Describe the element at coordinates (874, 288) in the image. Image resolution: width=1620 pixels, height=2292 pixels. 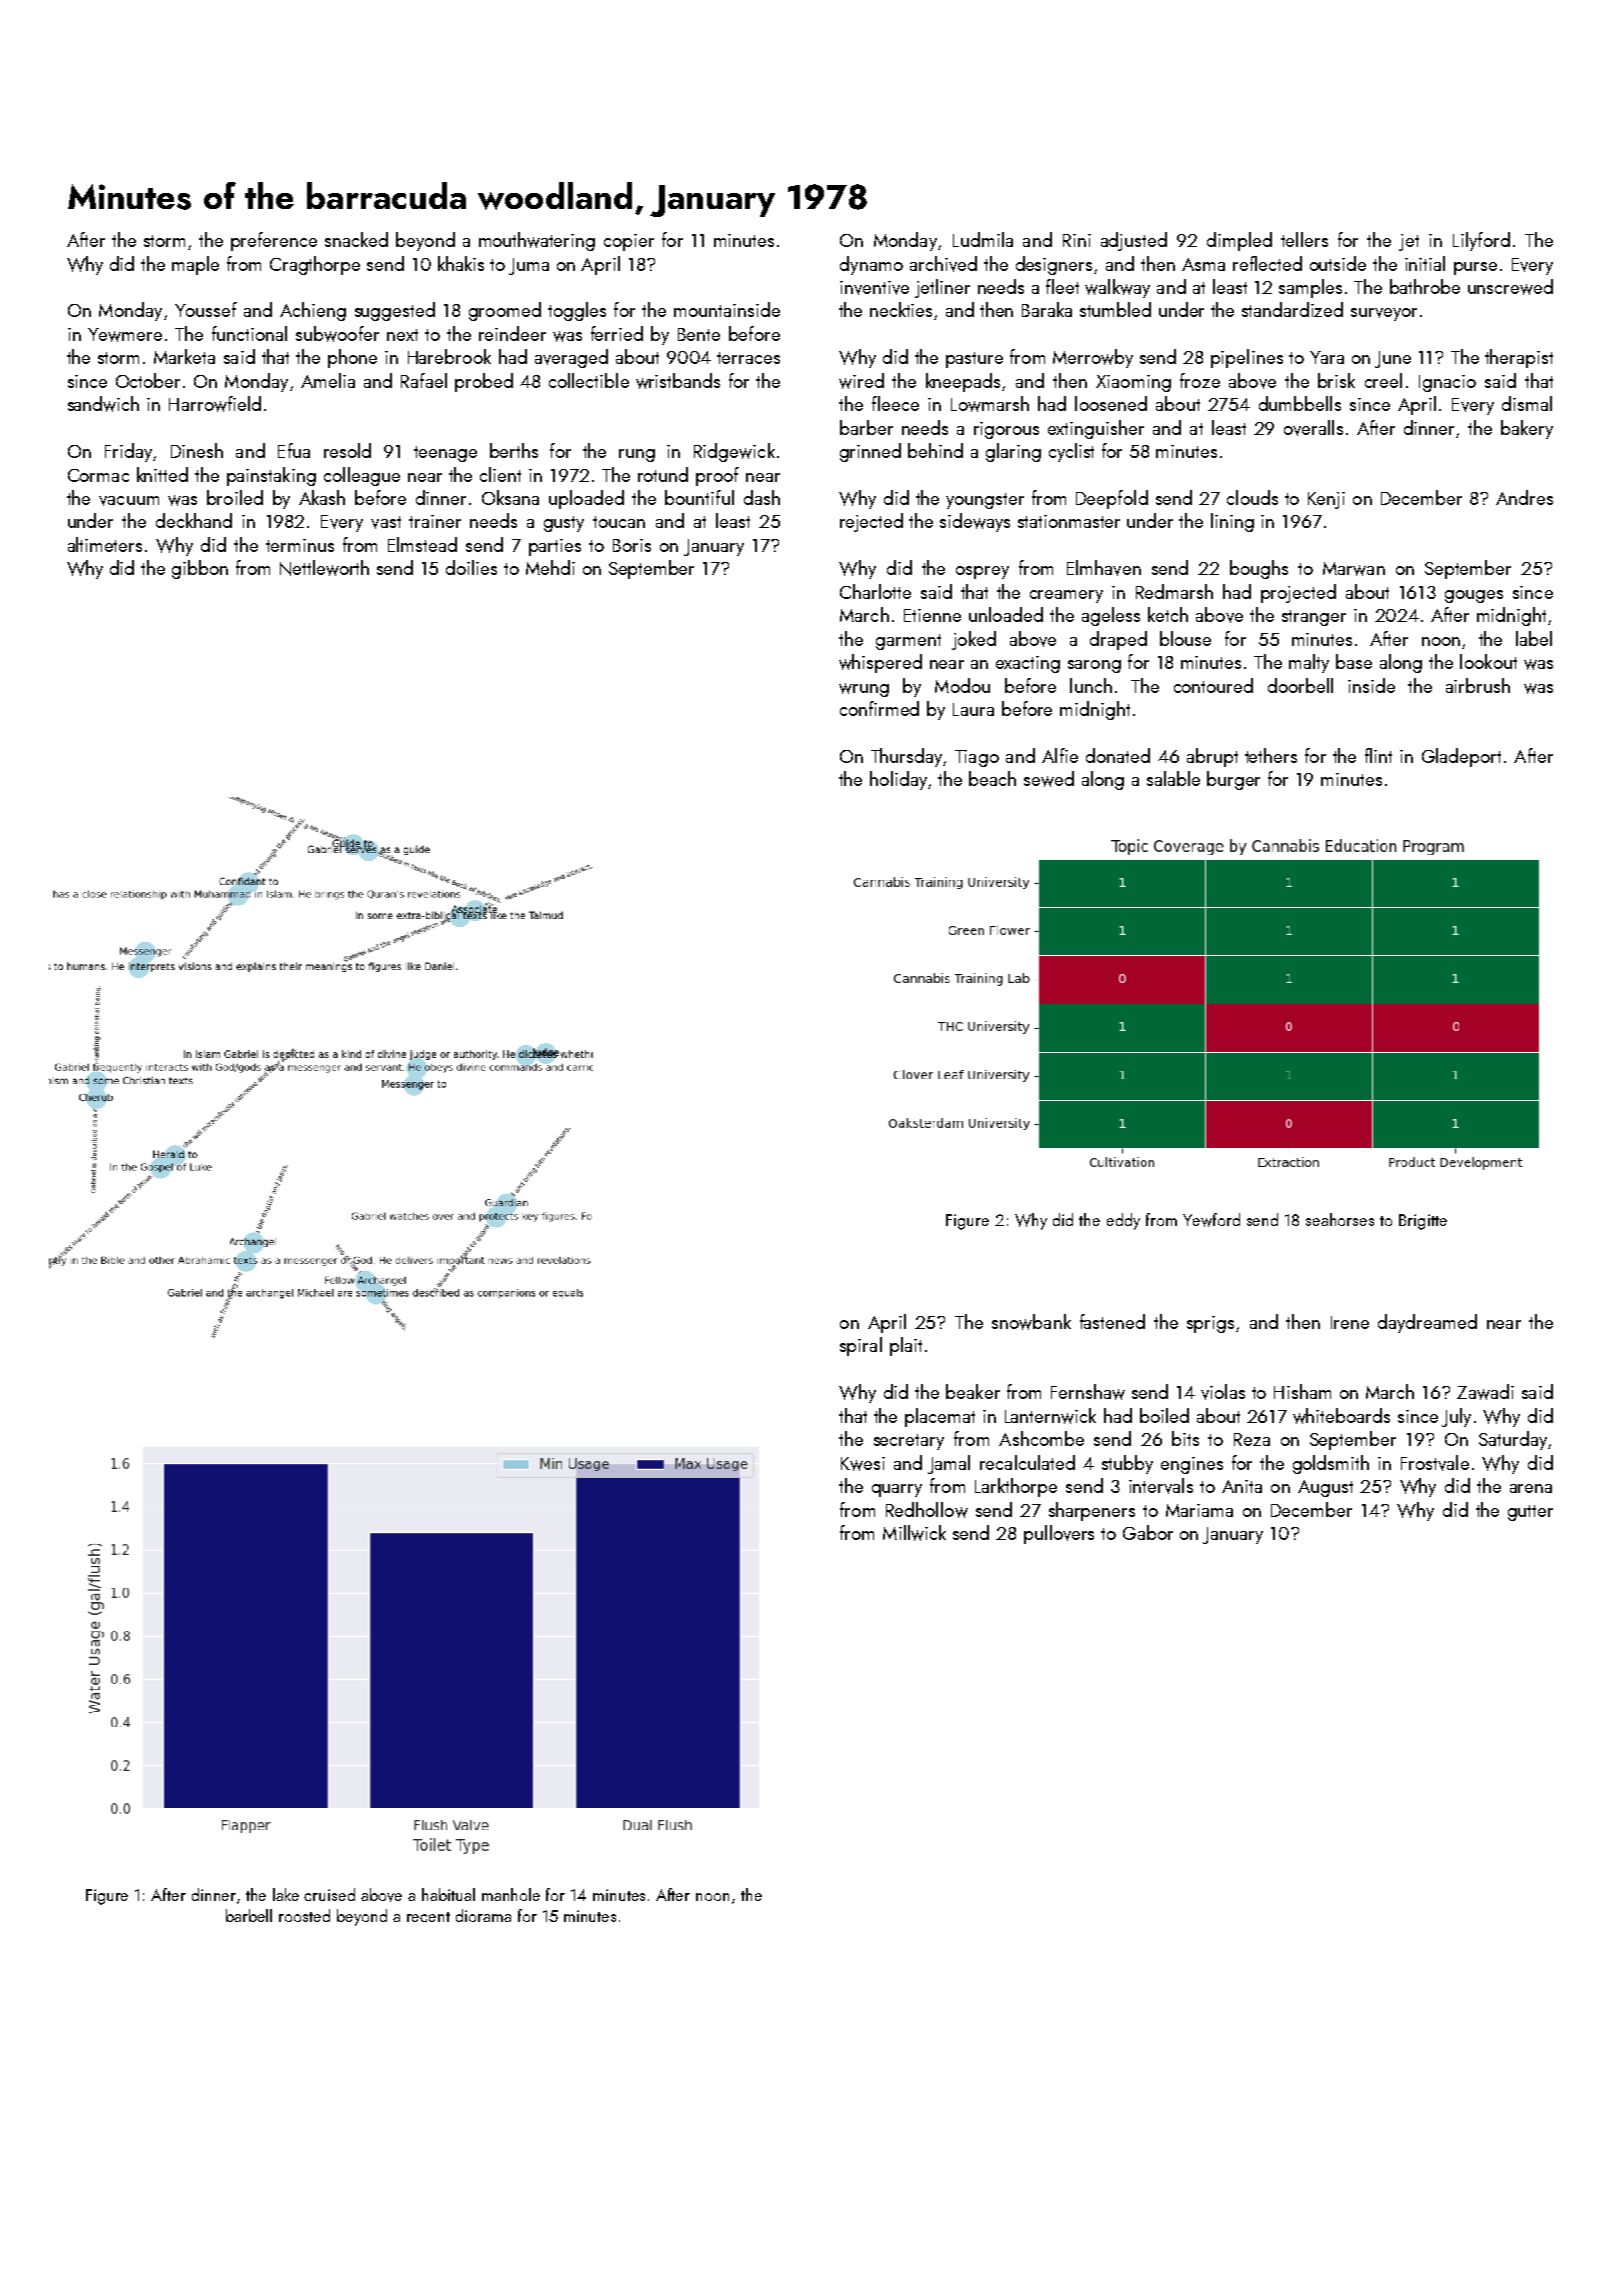
I see `inventive` at that location.
